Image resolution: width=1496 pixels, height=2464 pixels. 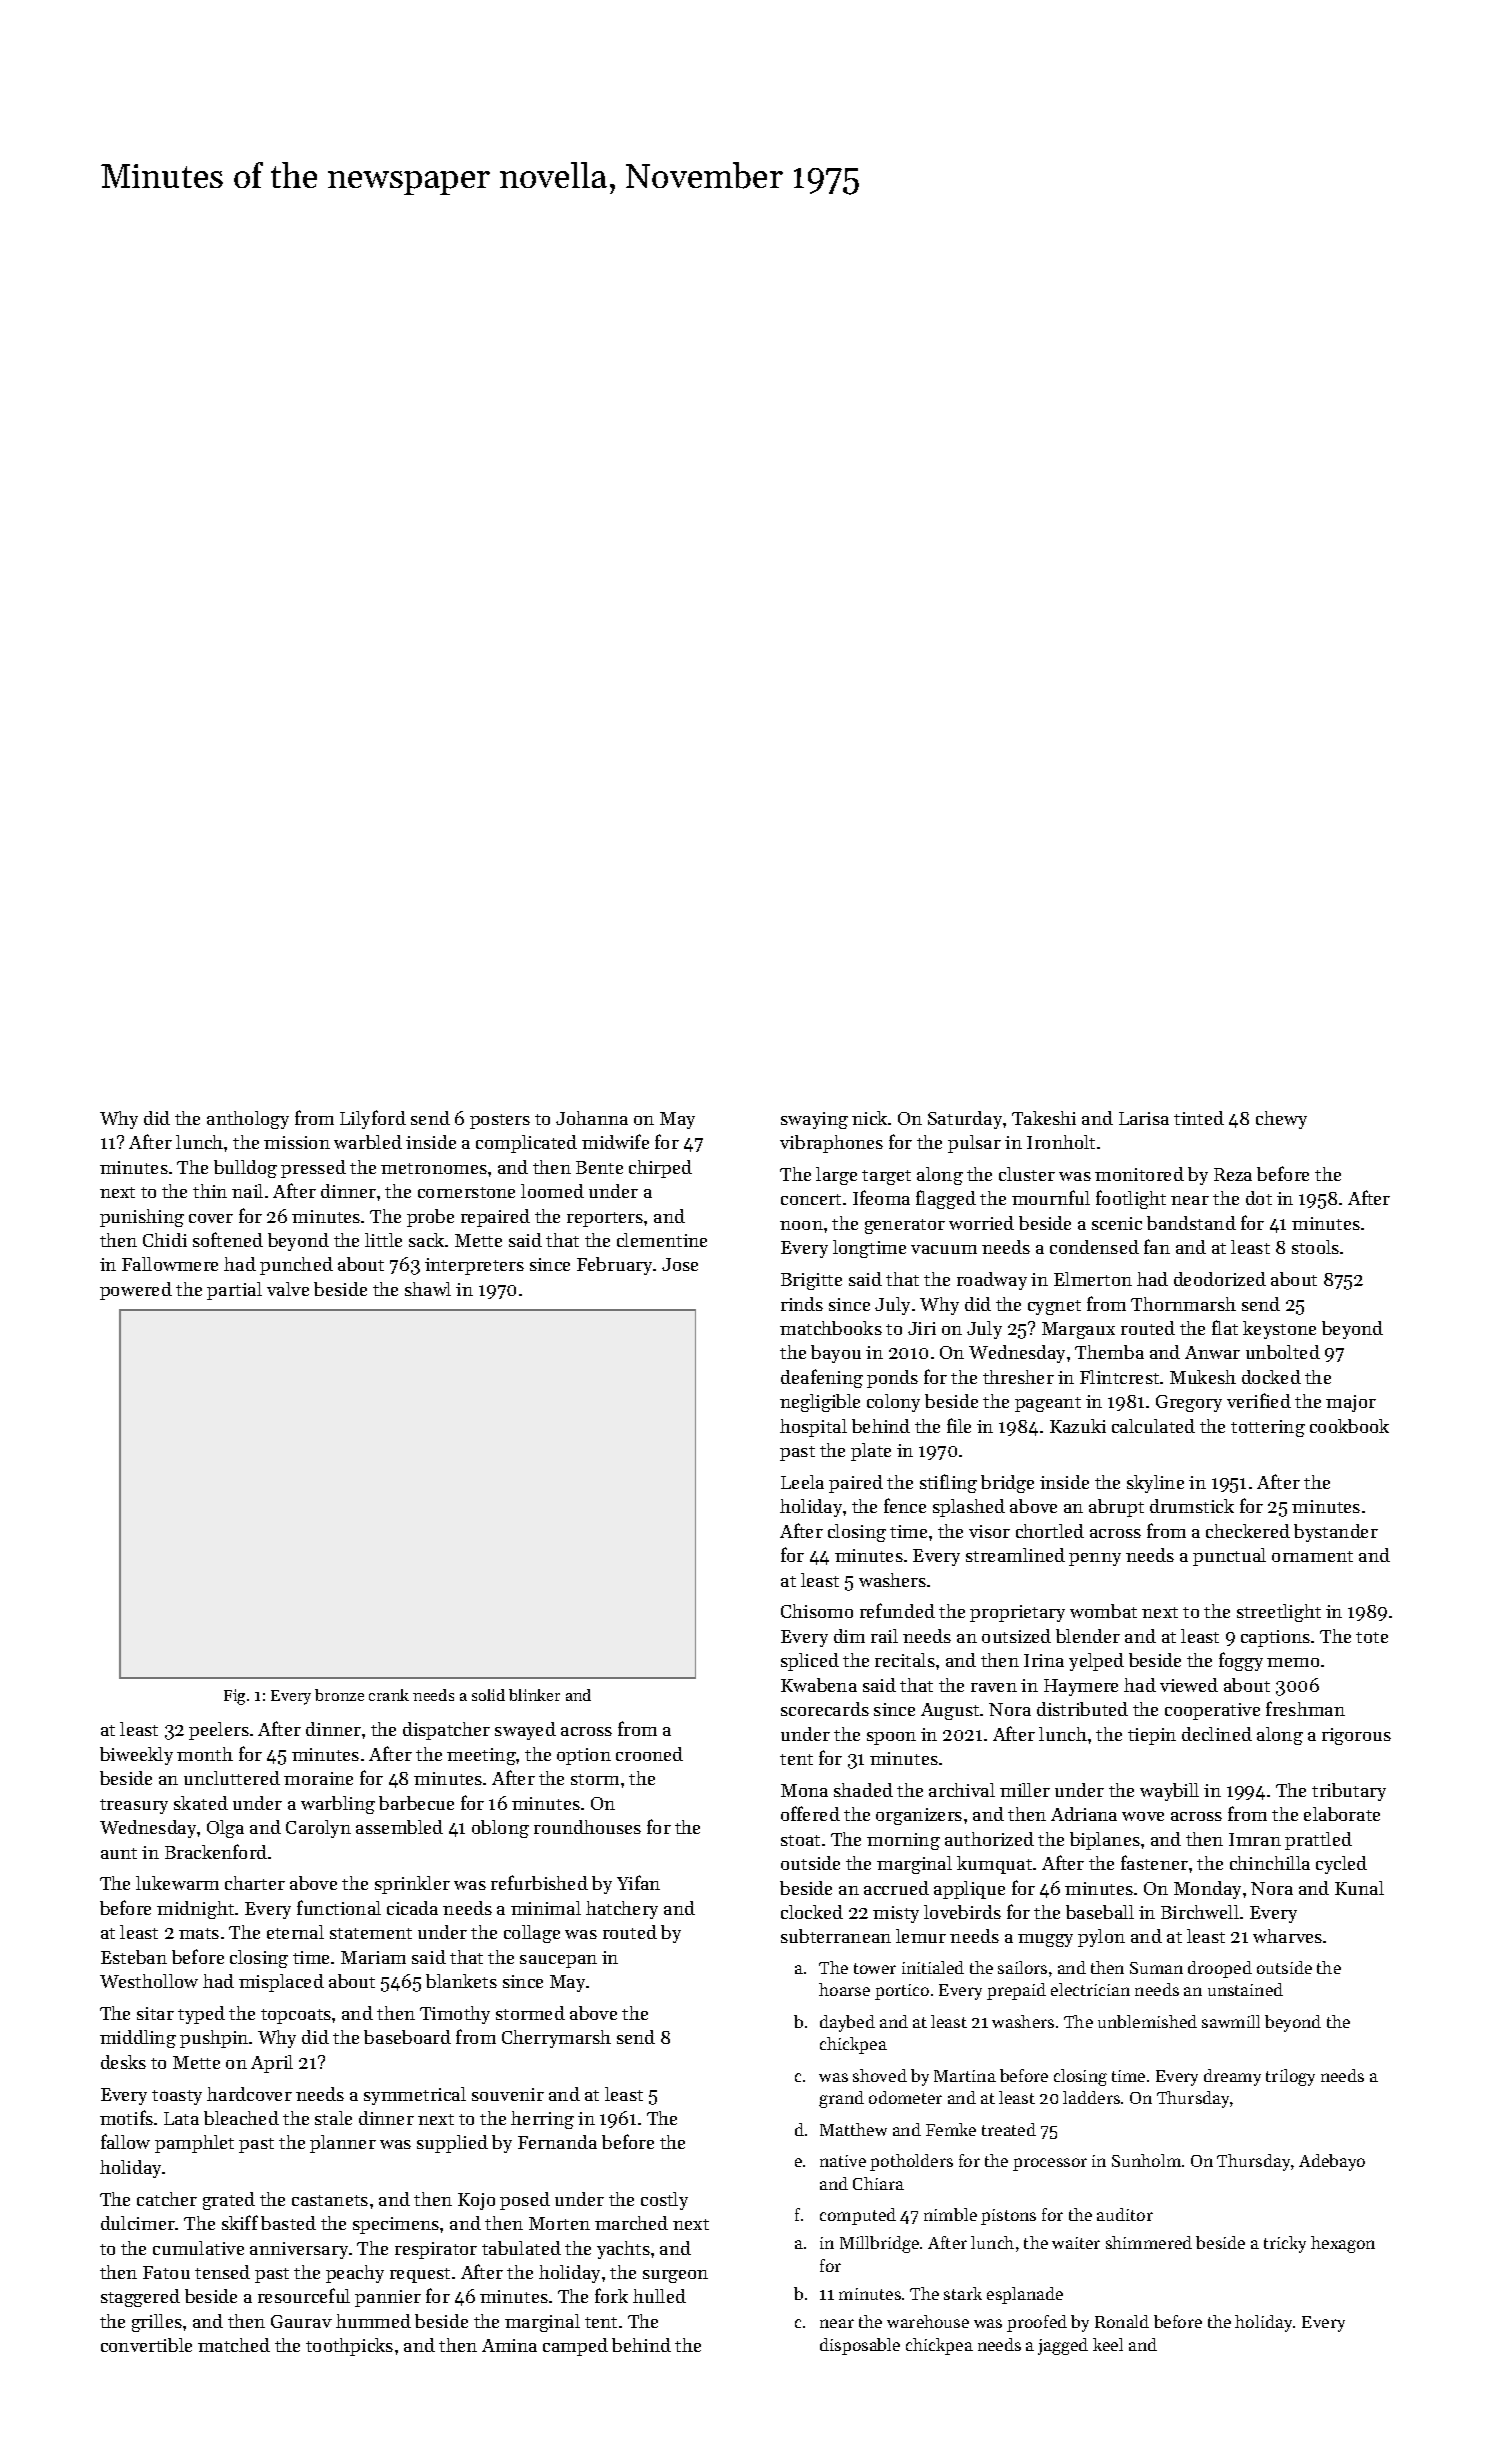 I want to click on baseboard, so click(x=407, y=2037).
